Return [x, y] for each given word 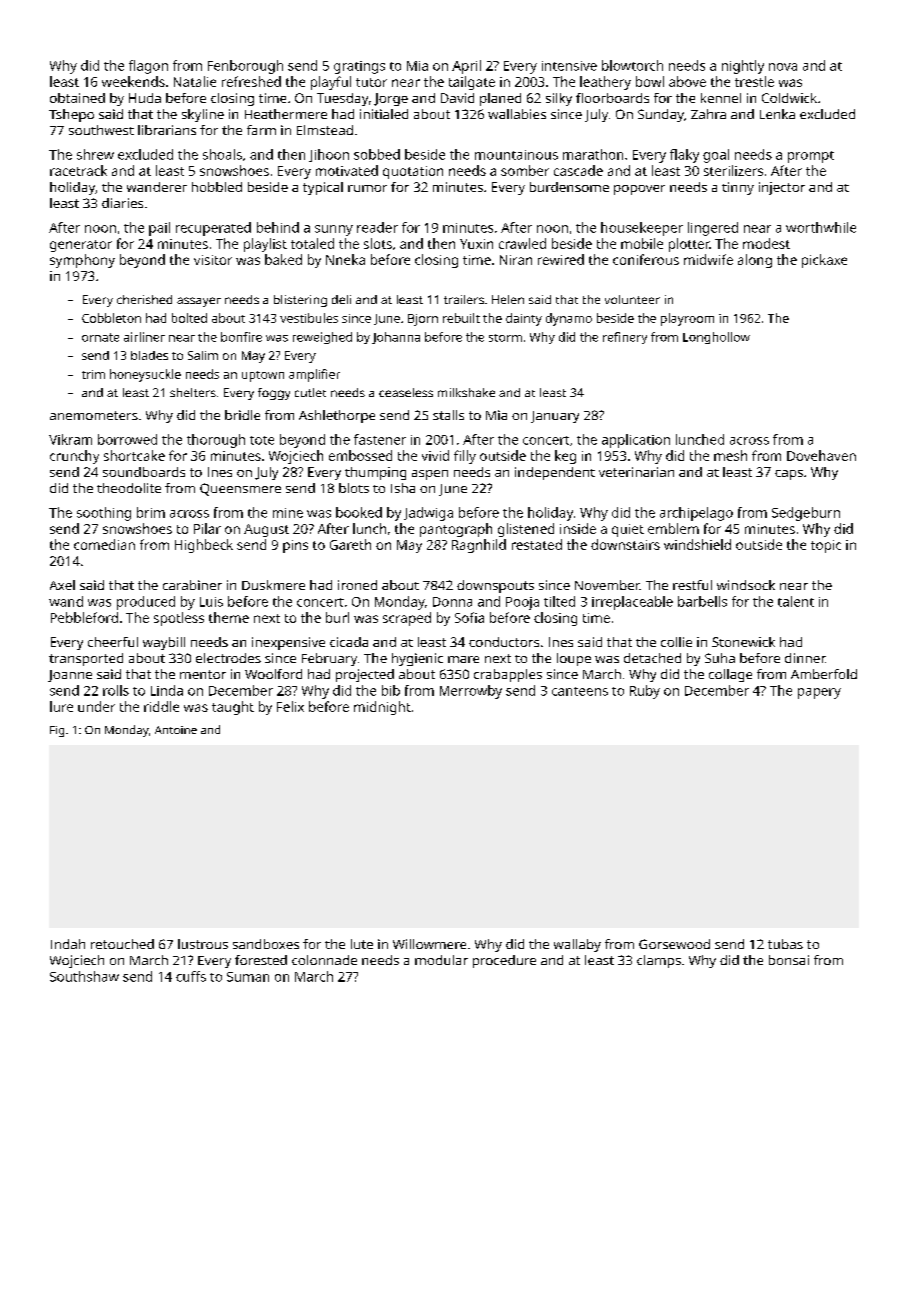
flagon [148, 67]
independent [555, 473]
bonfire [241, 337]
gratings [359, 67]
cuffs [191, 976]
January [555, 417]
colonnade [324, 960]
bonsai [789, 960]
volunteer [632, 299]
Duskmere [273, 585]
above [687, 81]
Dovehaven [821, 455]
